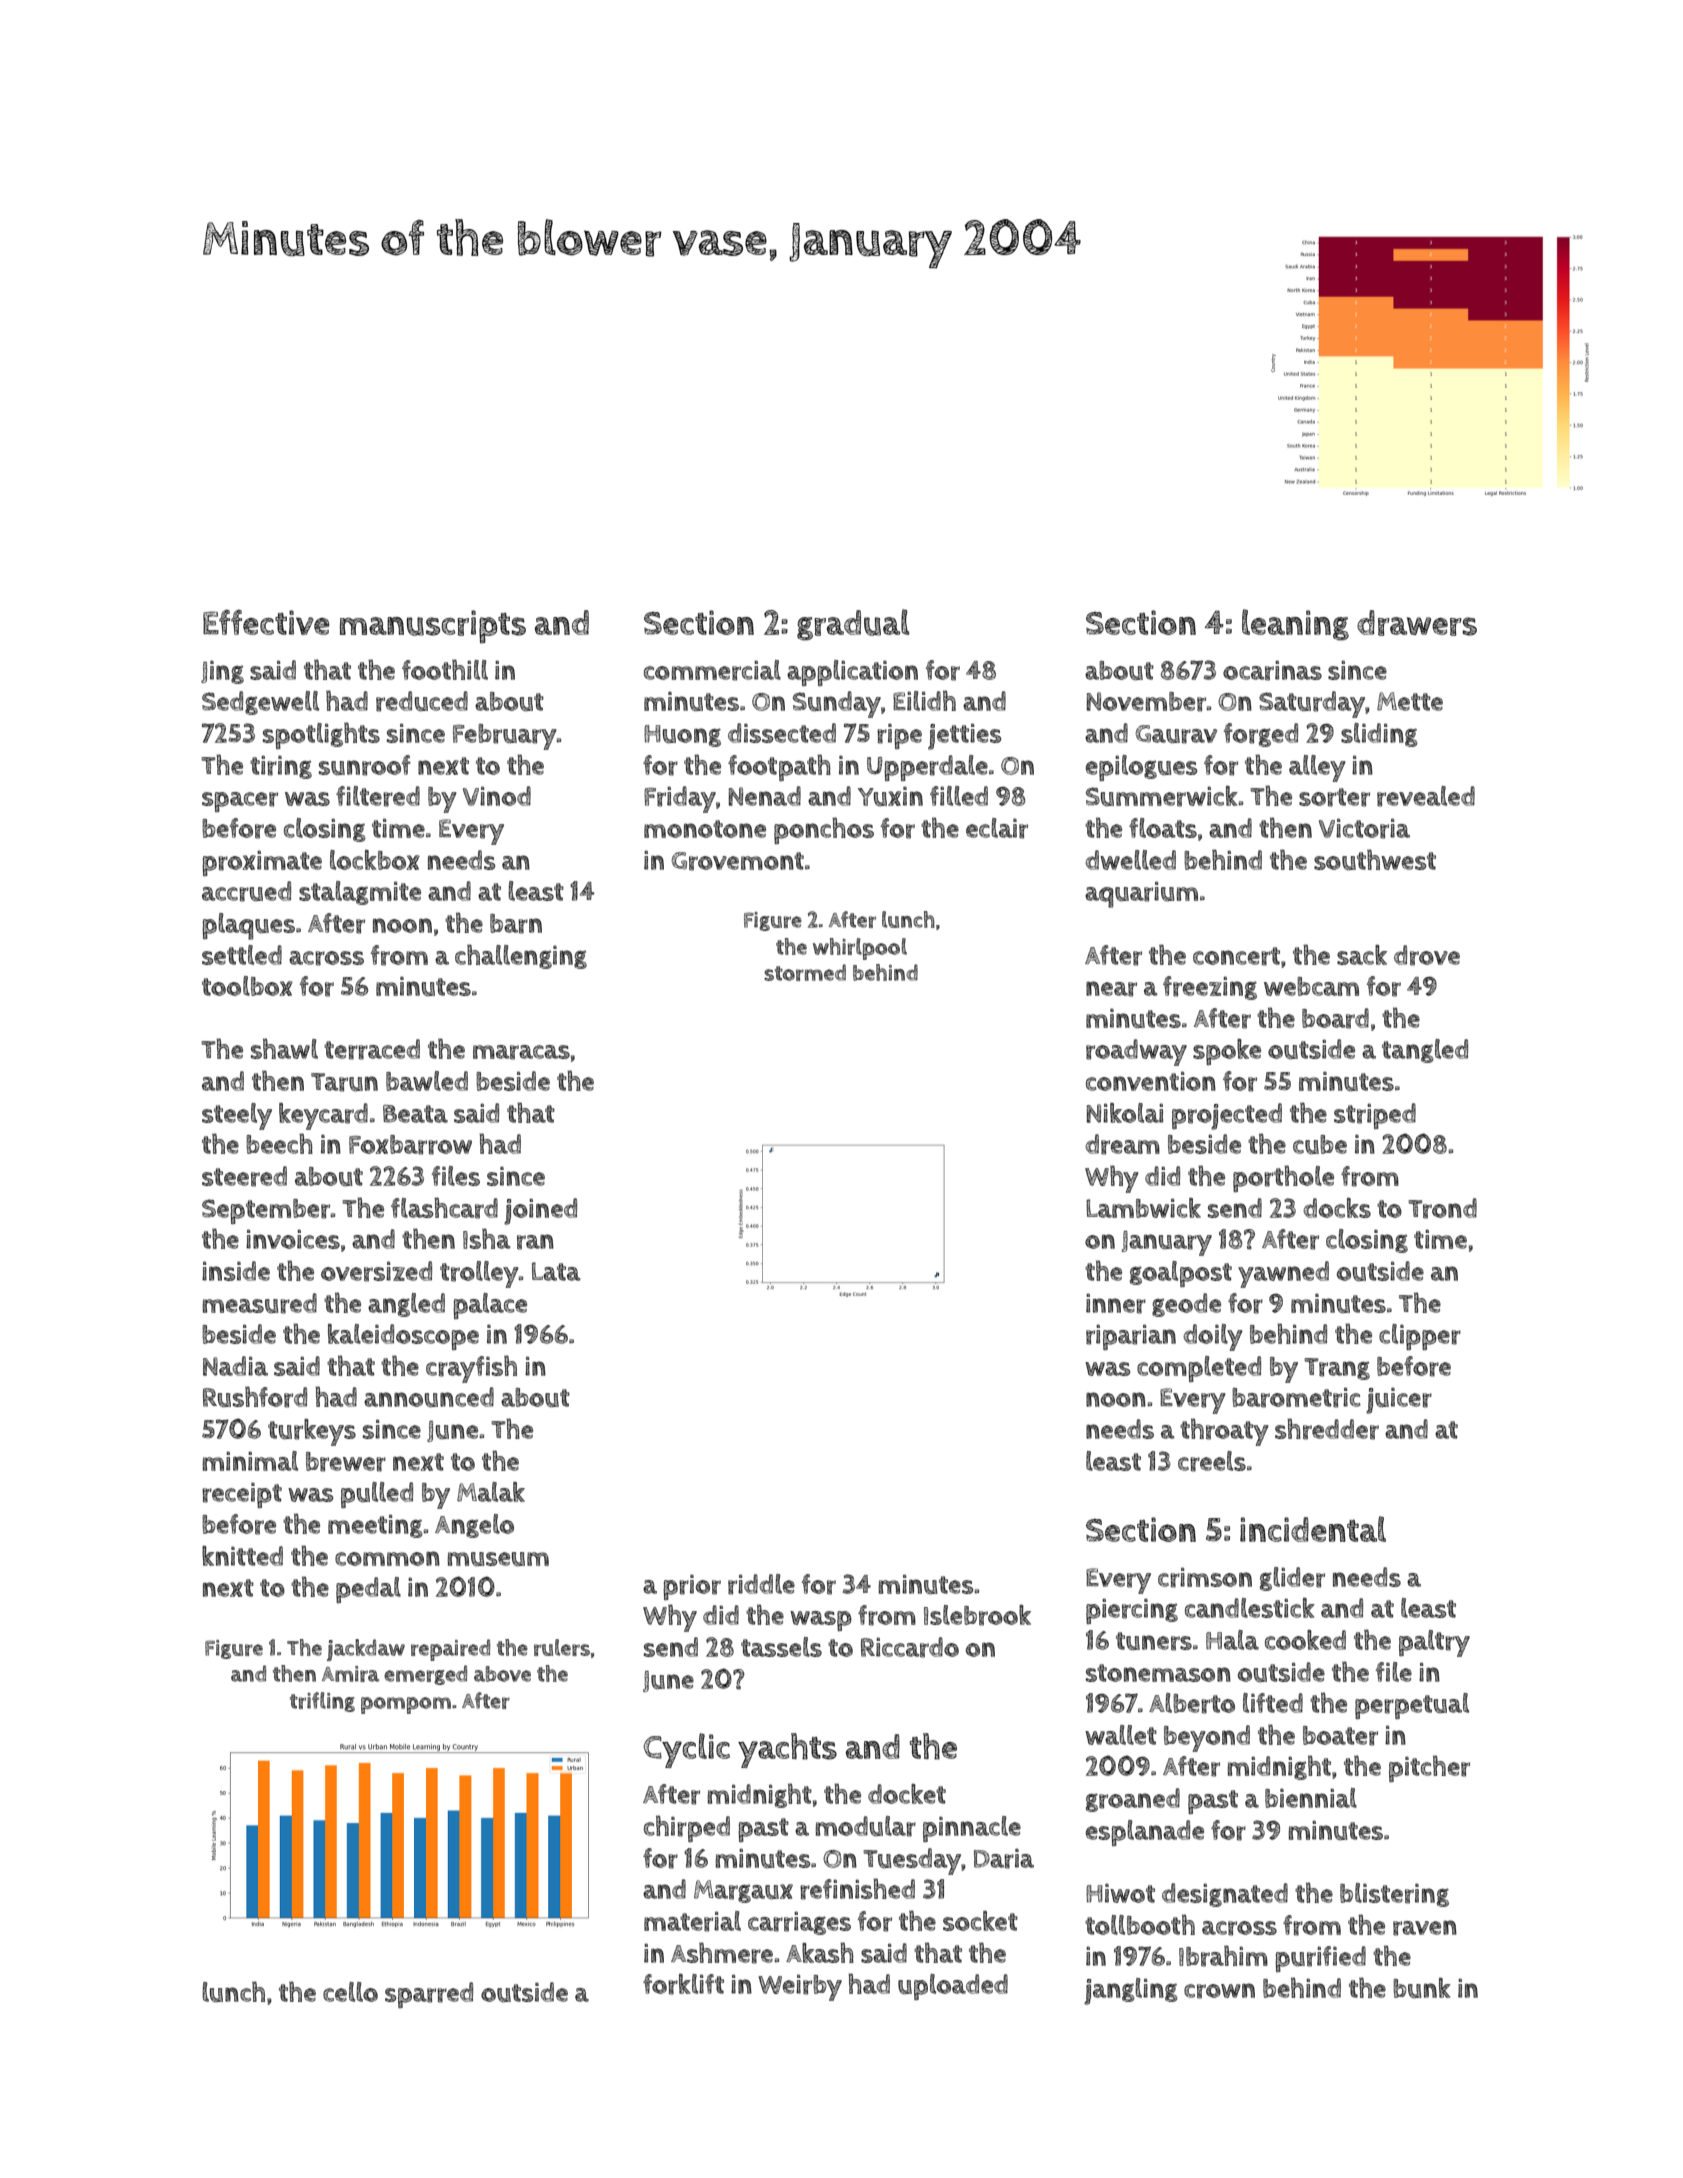  I want to click on yawned, so click(1283, 1274).
